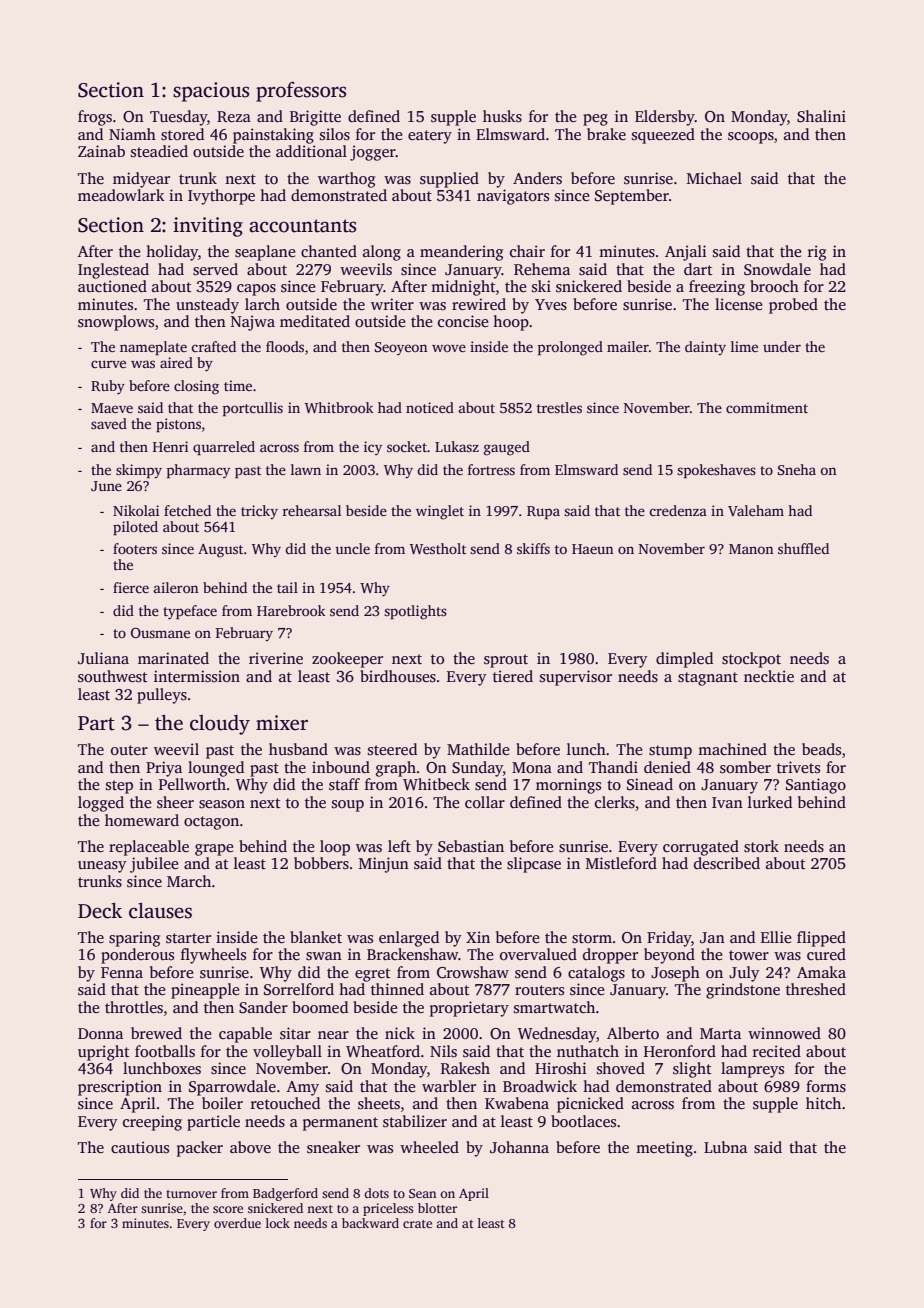  I want to click on Inglestead, so click(113, 271).
